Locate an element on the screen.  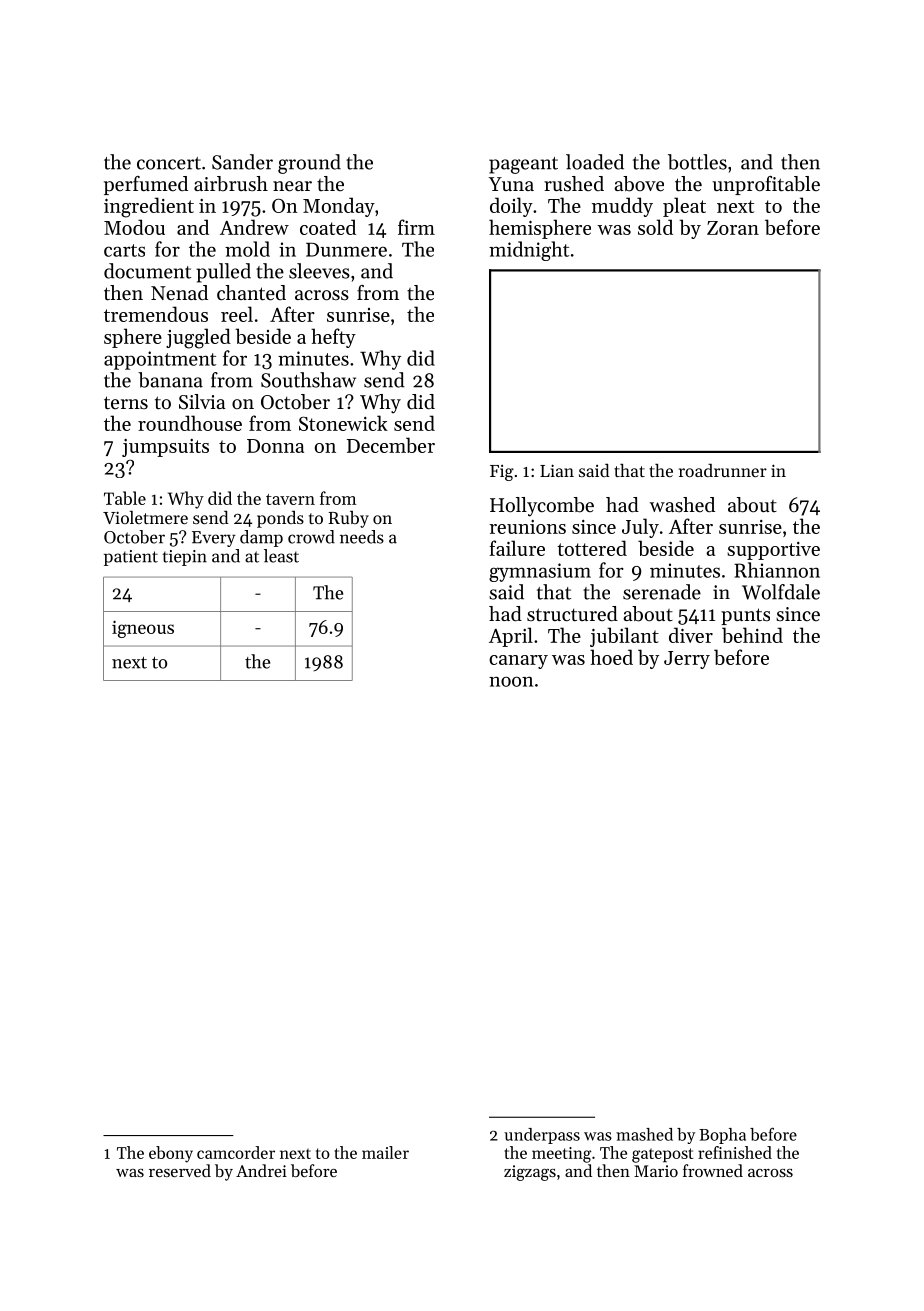
bottles is located at coordinates (697, 162).
